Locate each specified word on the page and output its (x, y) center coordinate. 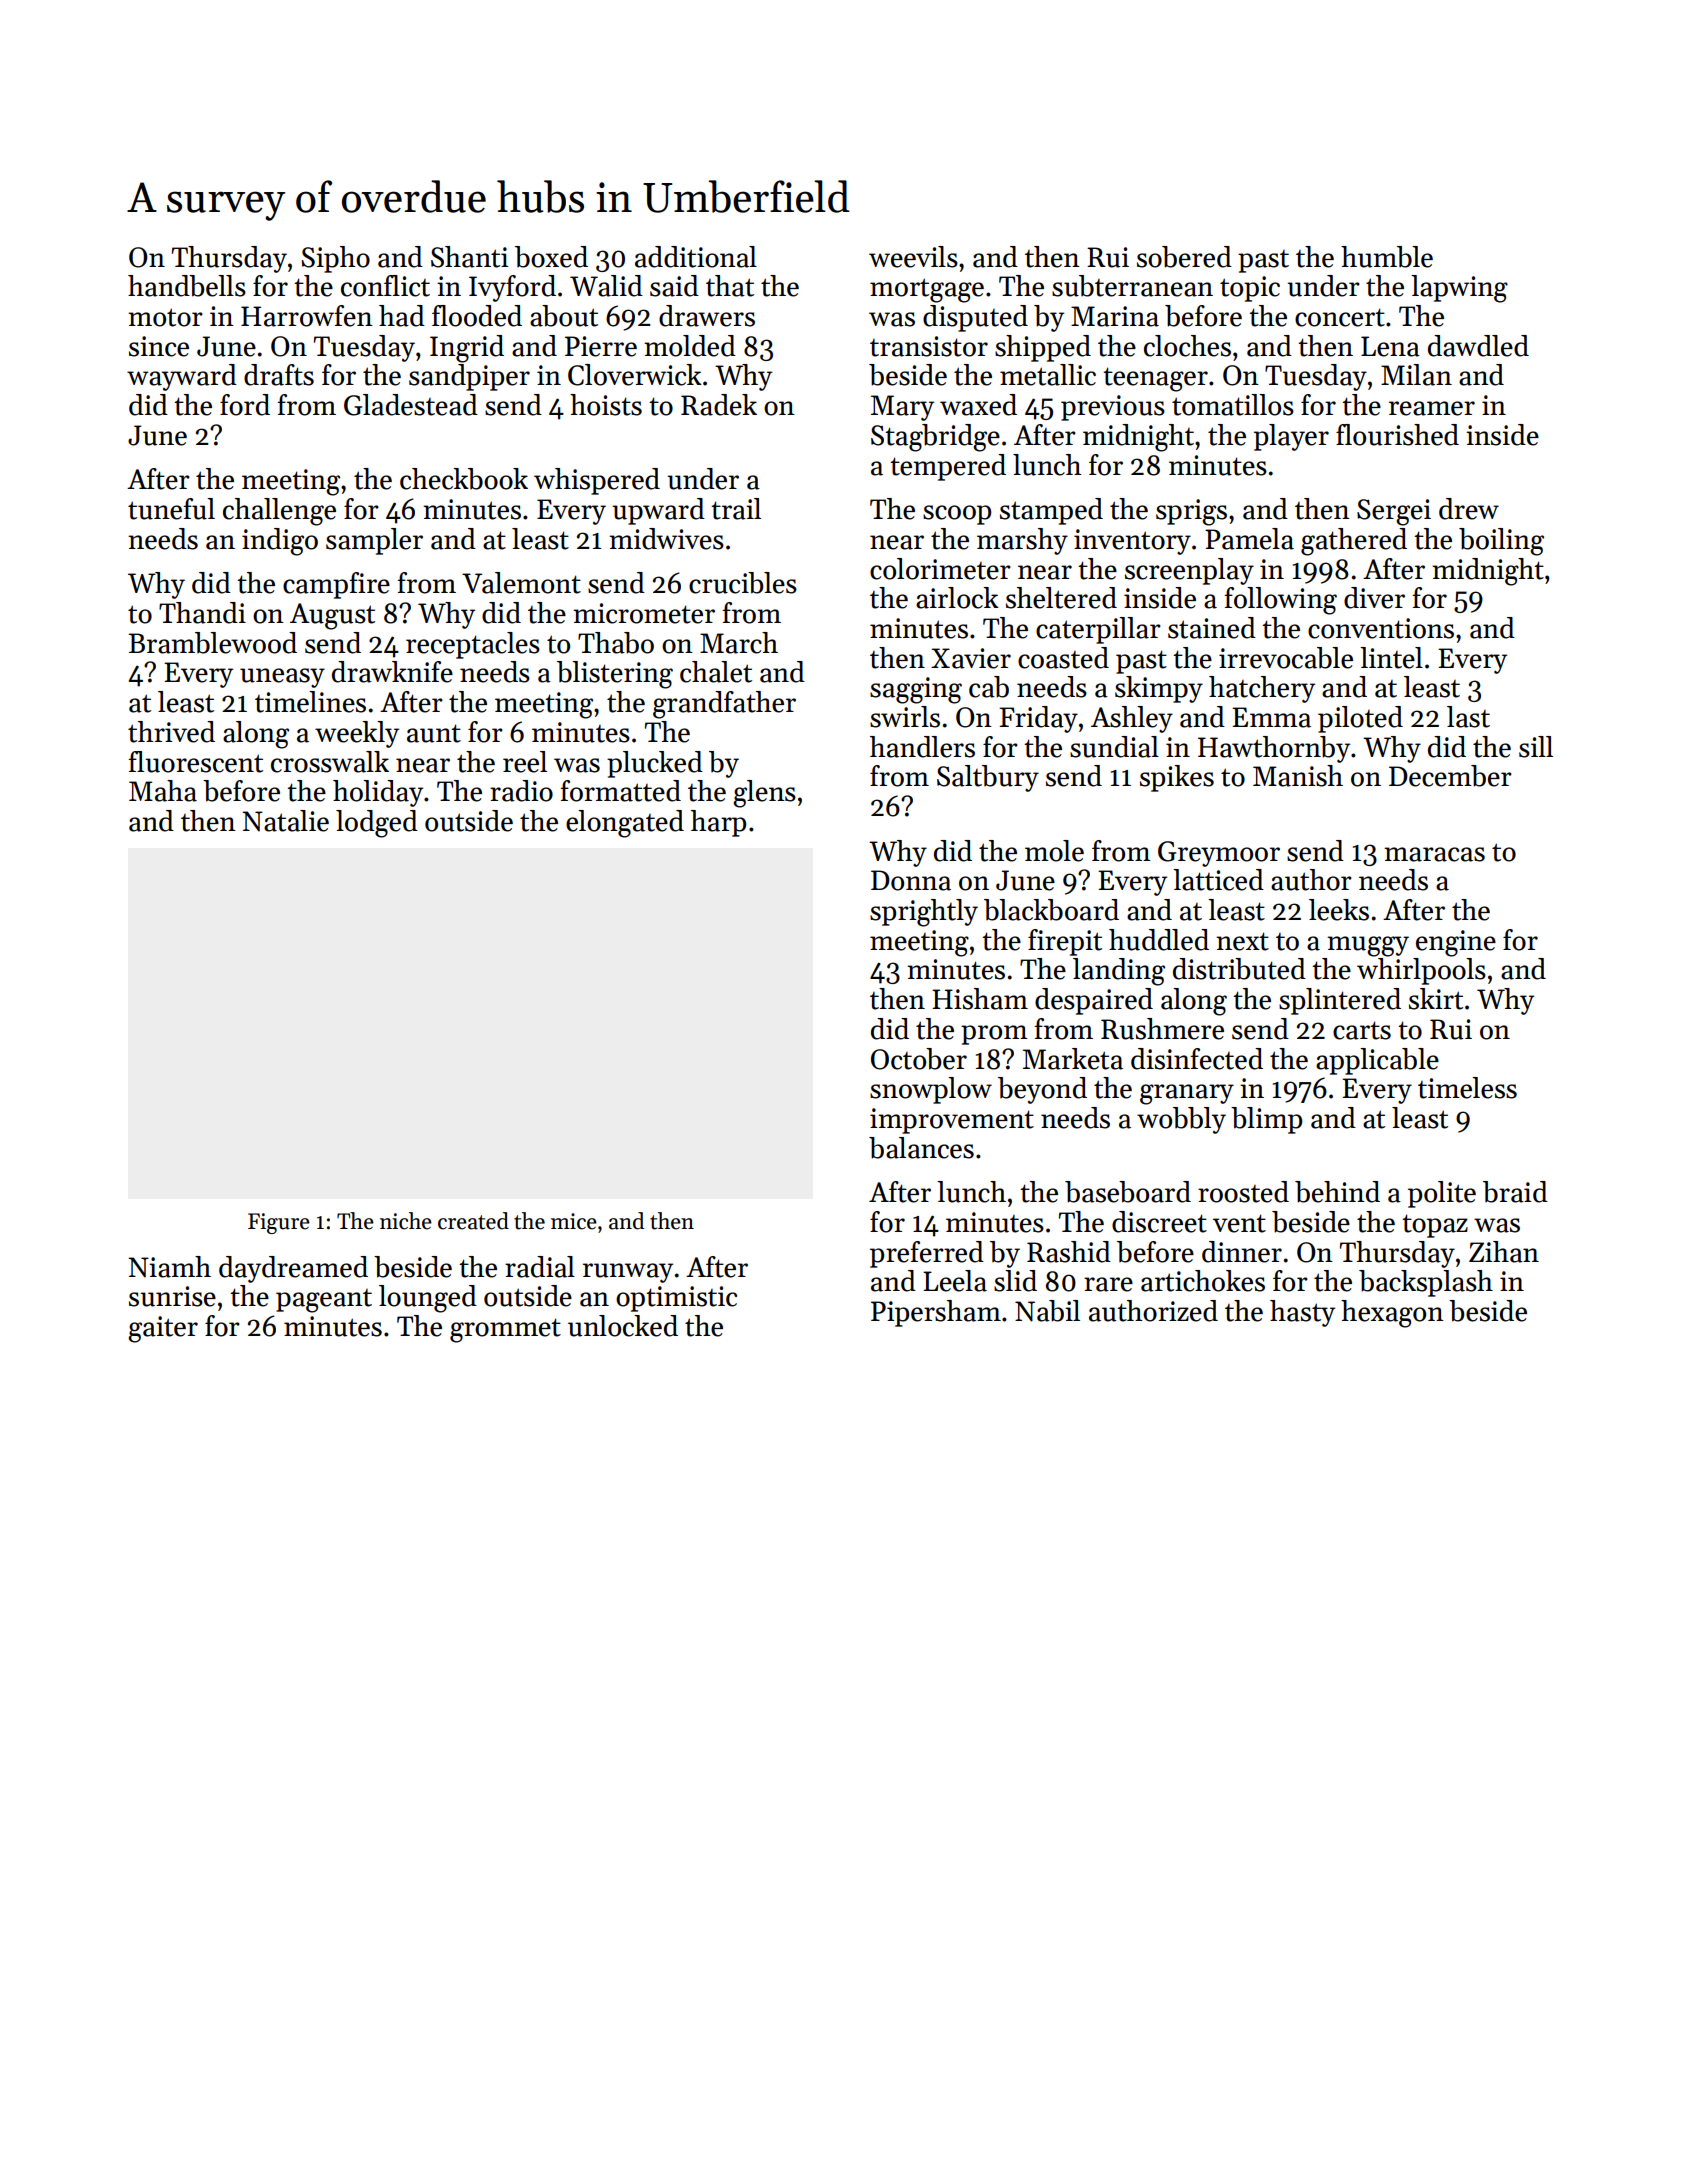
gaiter (163, 1329)
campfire (336, 585)
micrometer (644, 613)
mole (1054, 851)
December (1450, 776)
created (473, 1221)
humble (1387, 257)
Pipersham (936, 1313)
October (919, 1059)
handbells (187, 286)
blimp (1266, 1120)
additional (696, 257)
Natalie (285, 821)
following (1280, 601)
